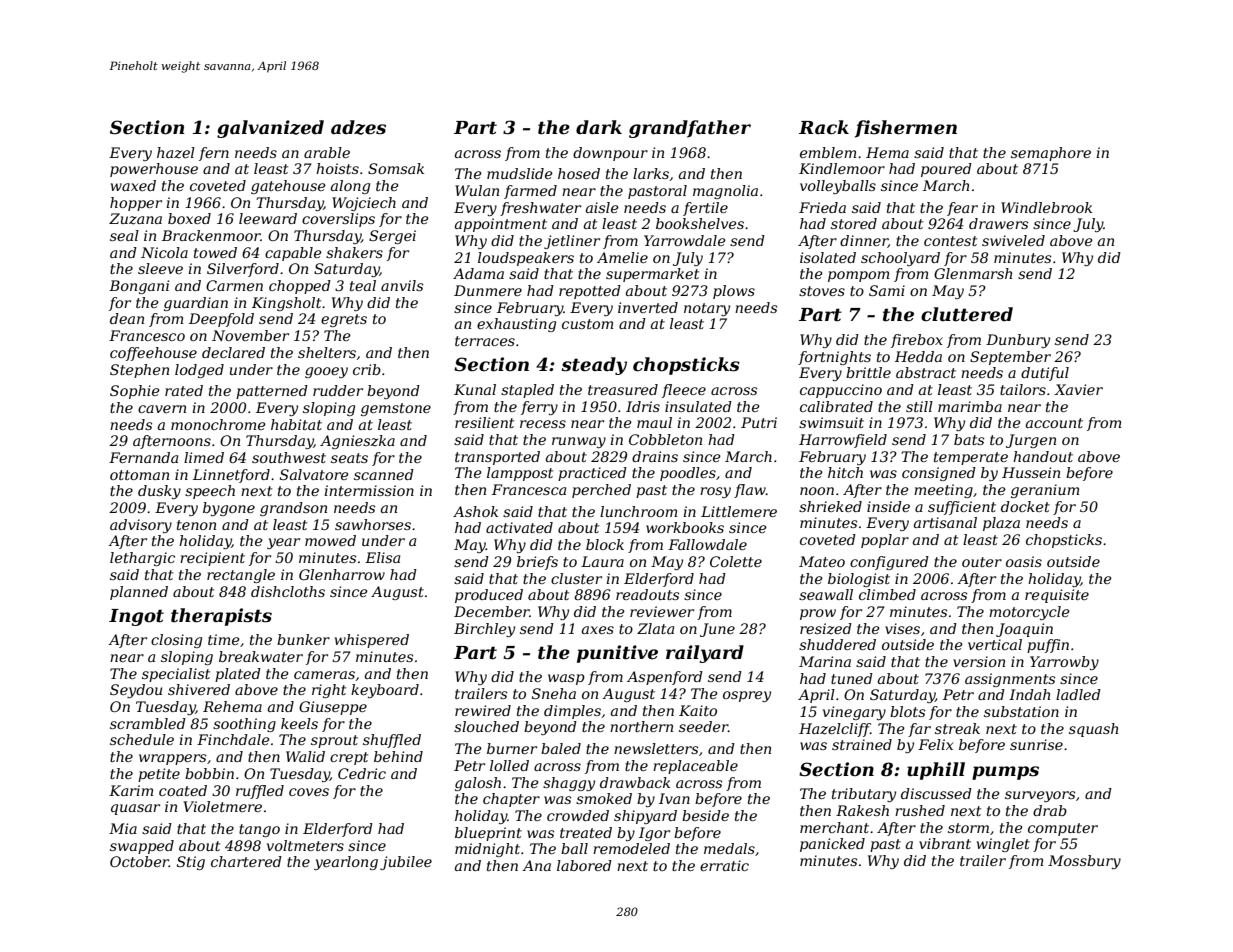 Image resolution: width=1233 pixels, height=952 pixels. What do you see at coordinates (305, 756) in the image?
I see `Walid` at bounding box center [305, 756].
